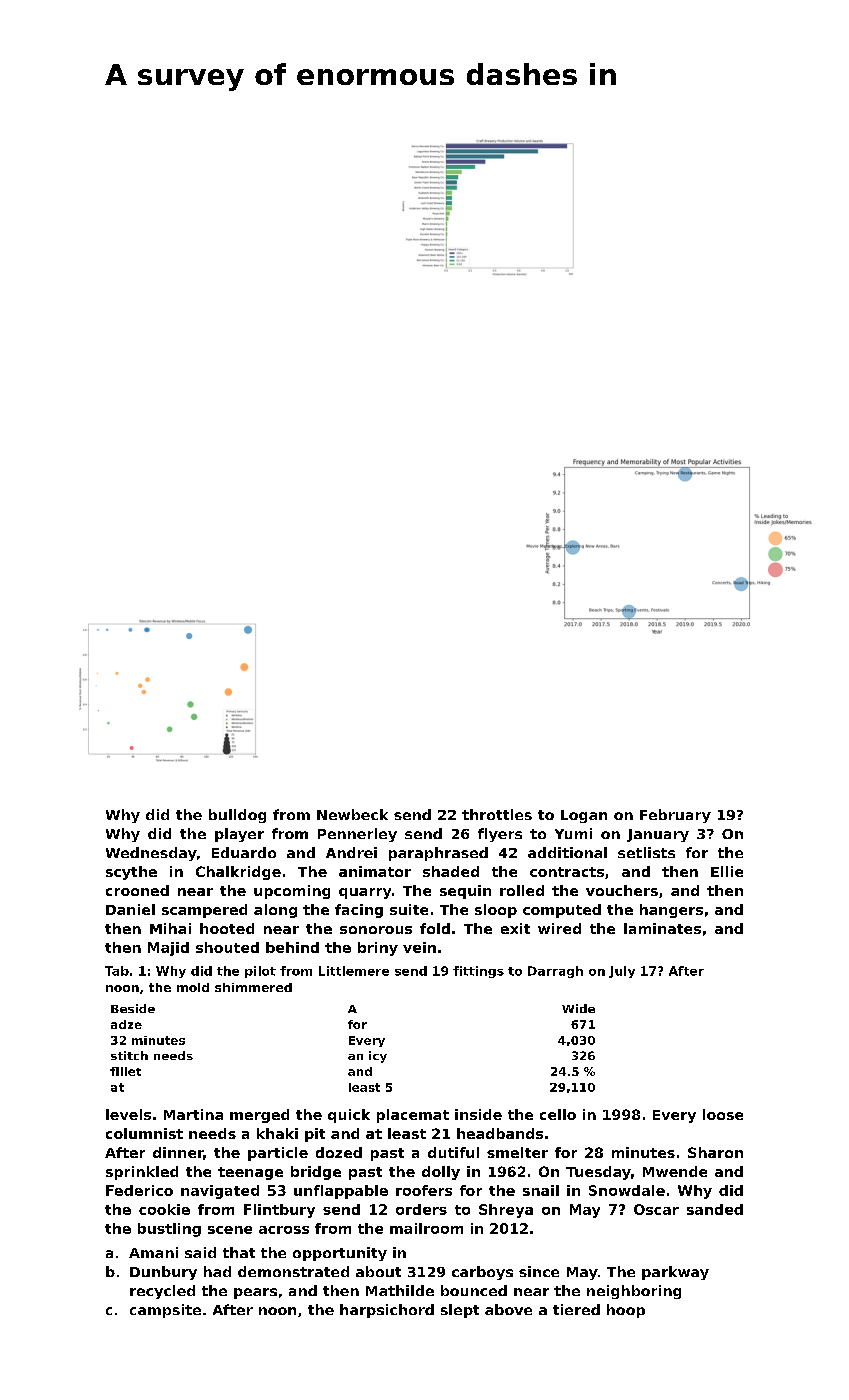 This image has width=849, height=1400. What do you see at coordinates (253, 987) in the image?
I see `shimmered` at bounding box center [253, 987].
